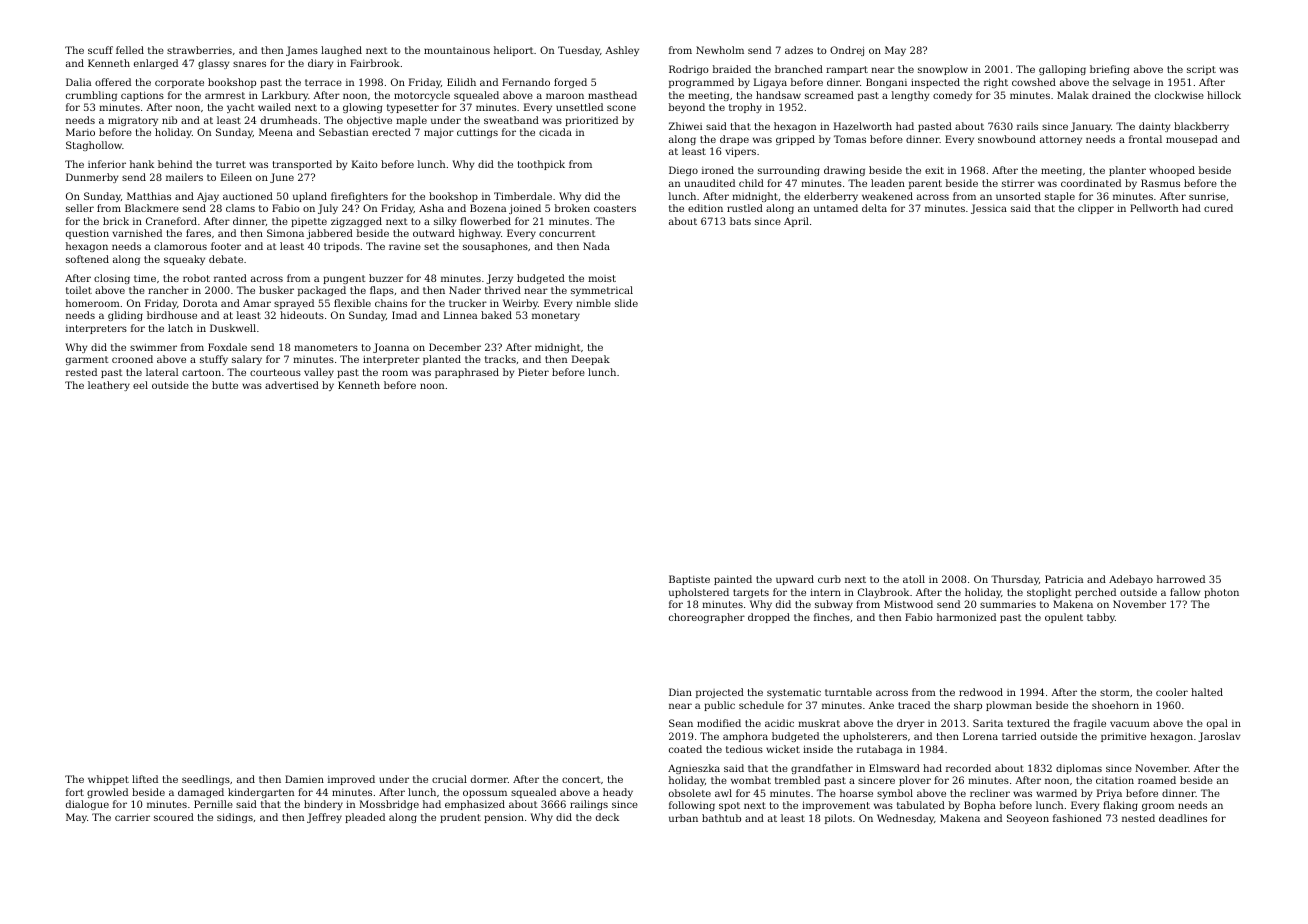 The image size is (1308, 924). Describe the element at coordinates (1115, 780) in the screenshot. I see `citation` at that location.
